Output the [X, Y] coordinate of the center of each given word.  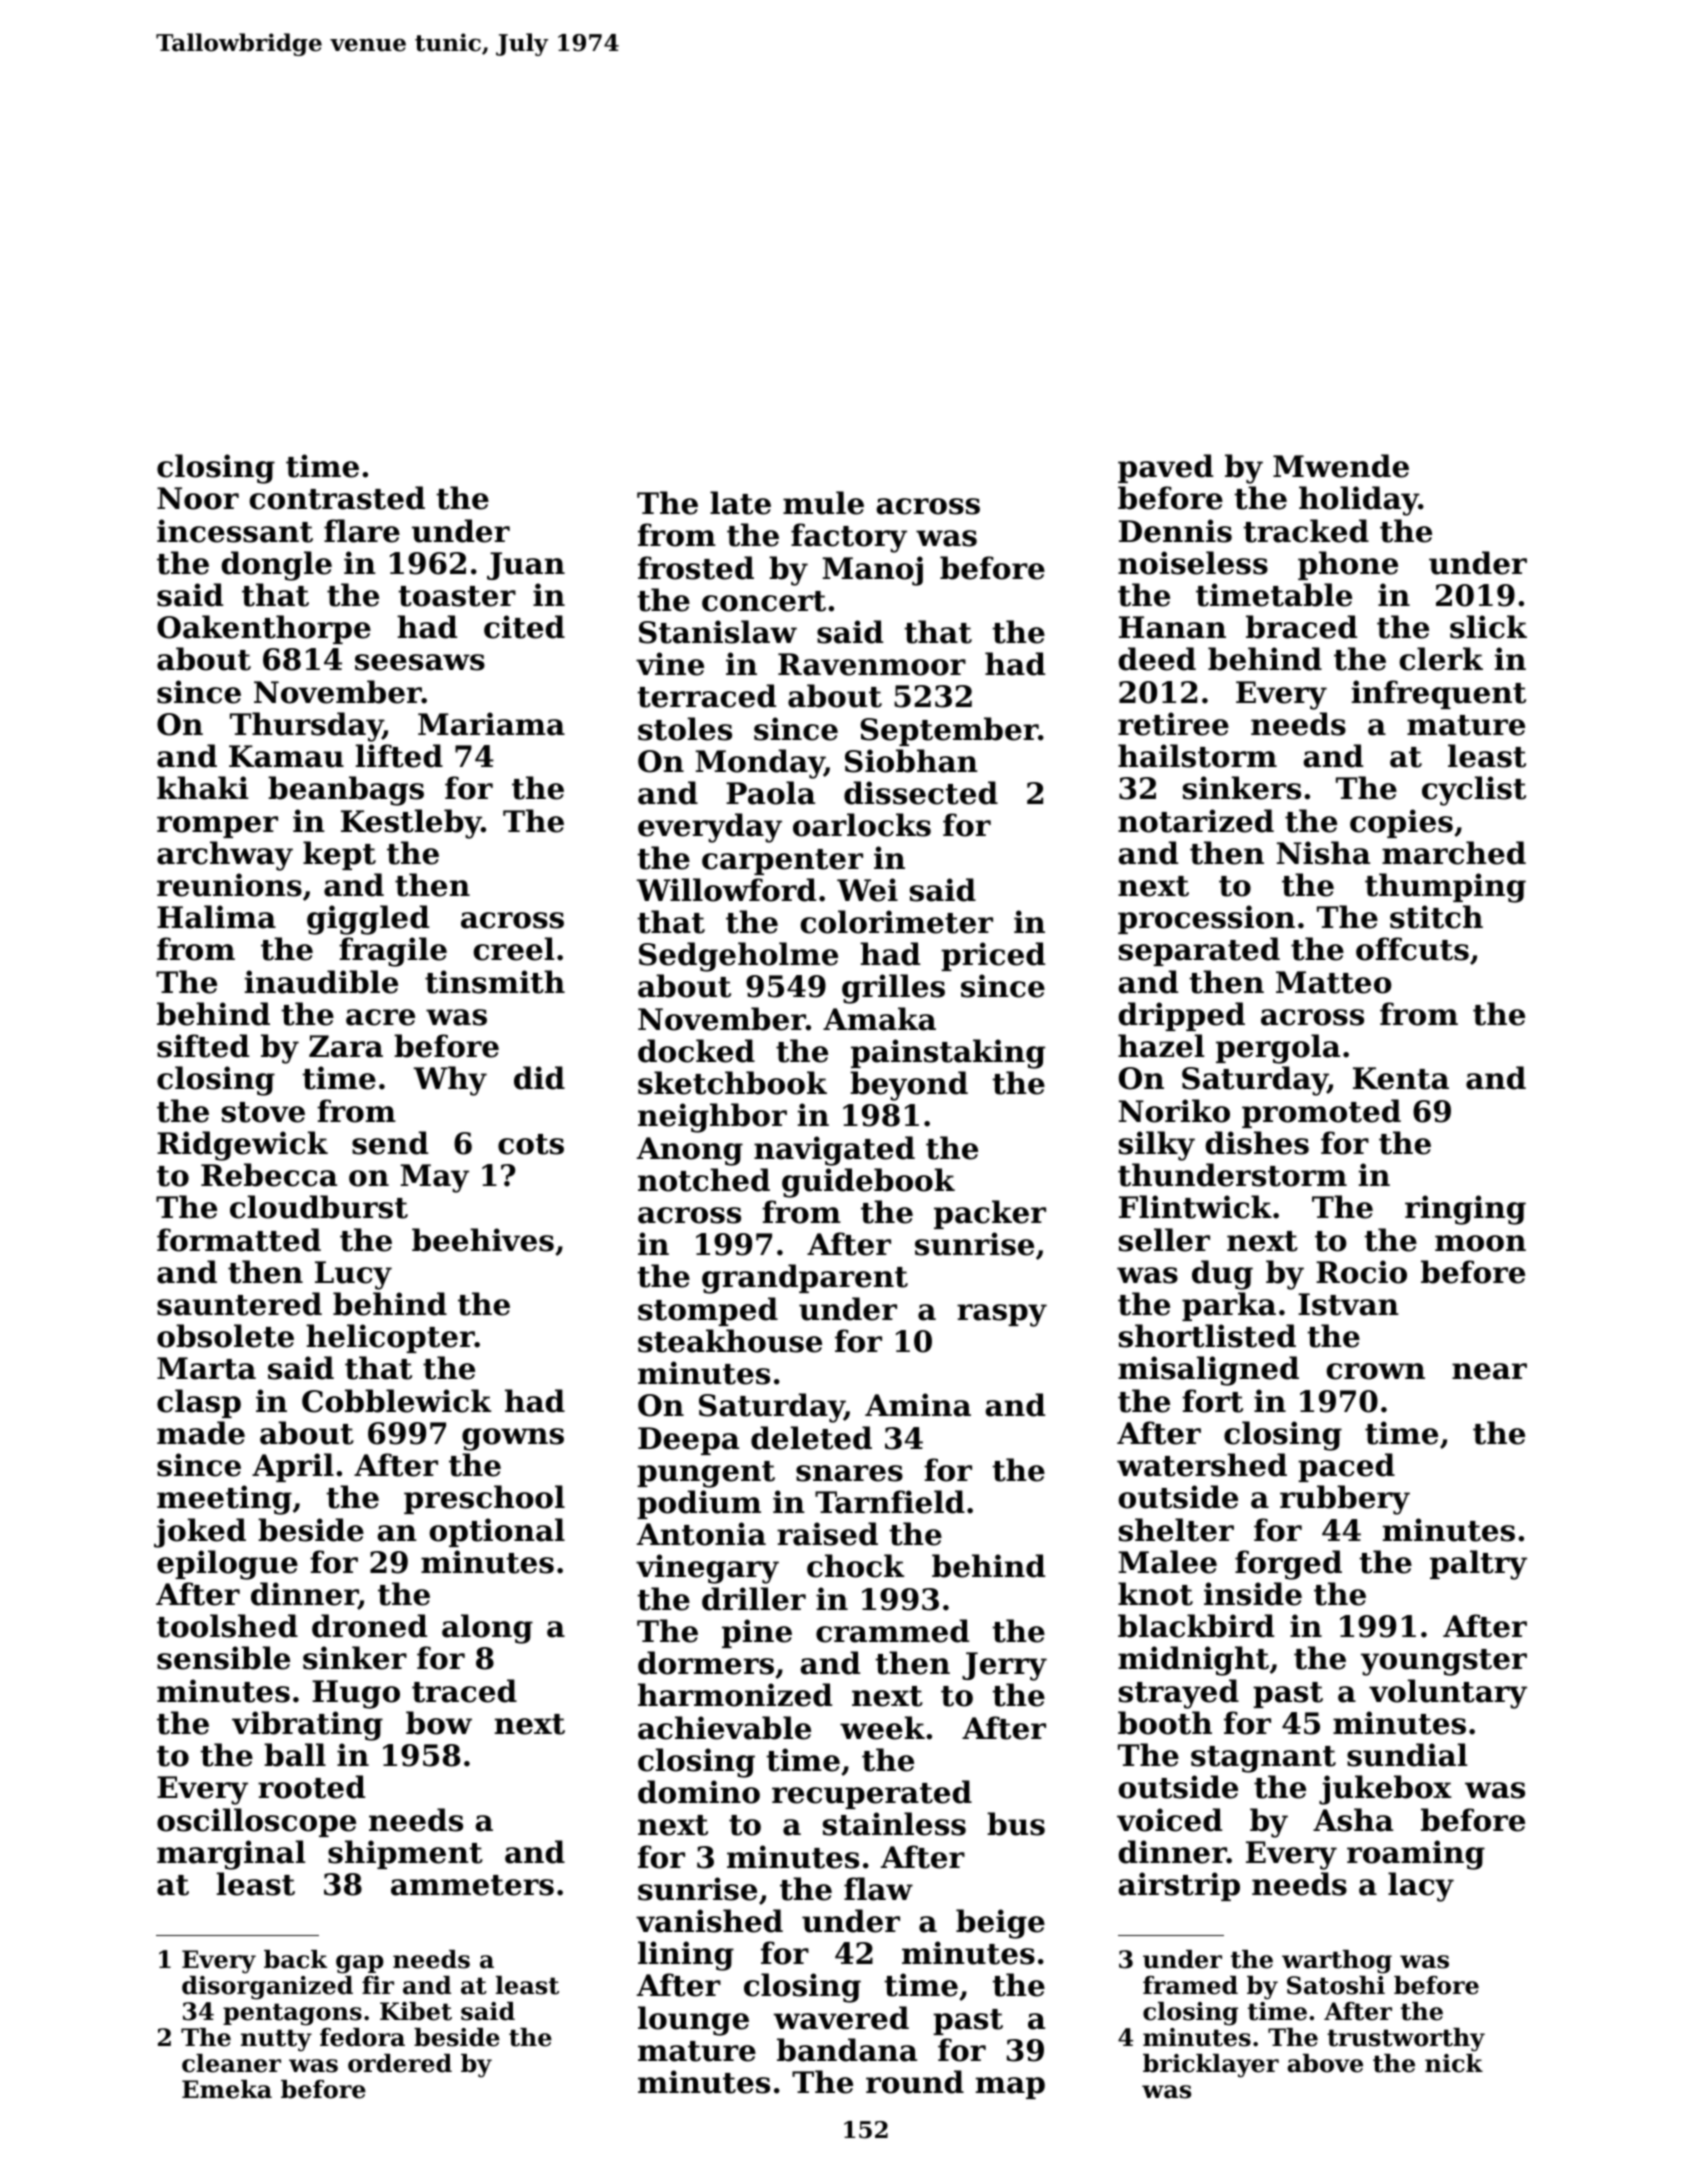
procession [1206, 919]
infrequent [1439, 694]
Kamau [286, 756]
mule [823, 503]
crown [1375, 1371]
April [293, 1467]
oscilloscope [256, 1822]
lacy [1421, 1887]
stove [263, 1112]
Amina [918, 1405]
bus [1016, 1824]
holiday [1359, 501]
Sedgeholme [738, 957]
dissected [921, 793]
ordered [400, 2063]
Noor [198, 498]
